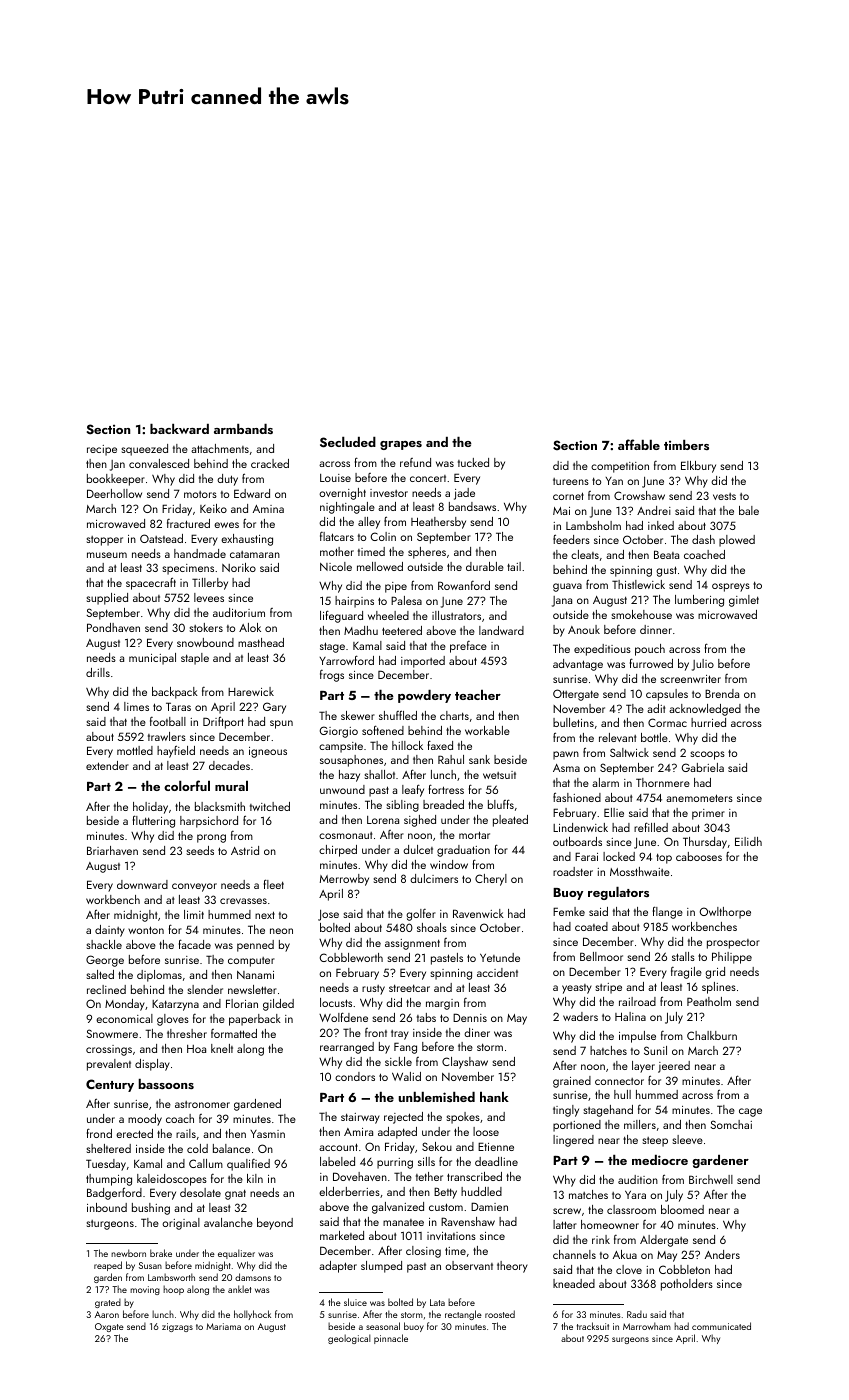 The image size is (849, 1400). What do you see at coordinates (639, 444) in the document?
I see `affable` at bounding box center [639, 444].
